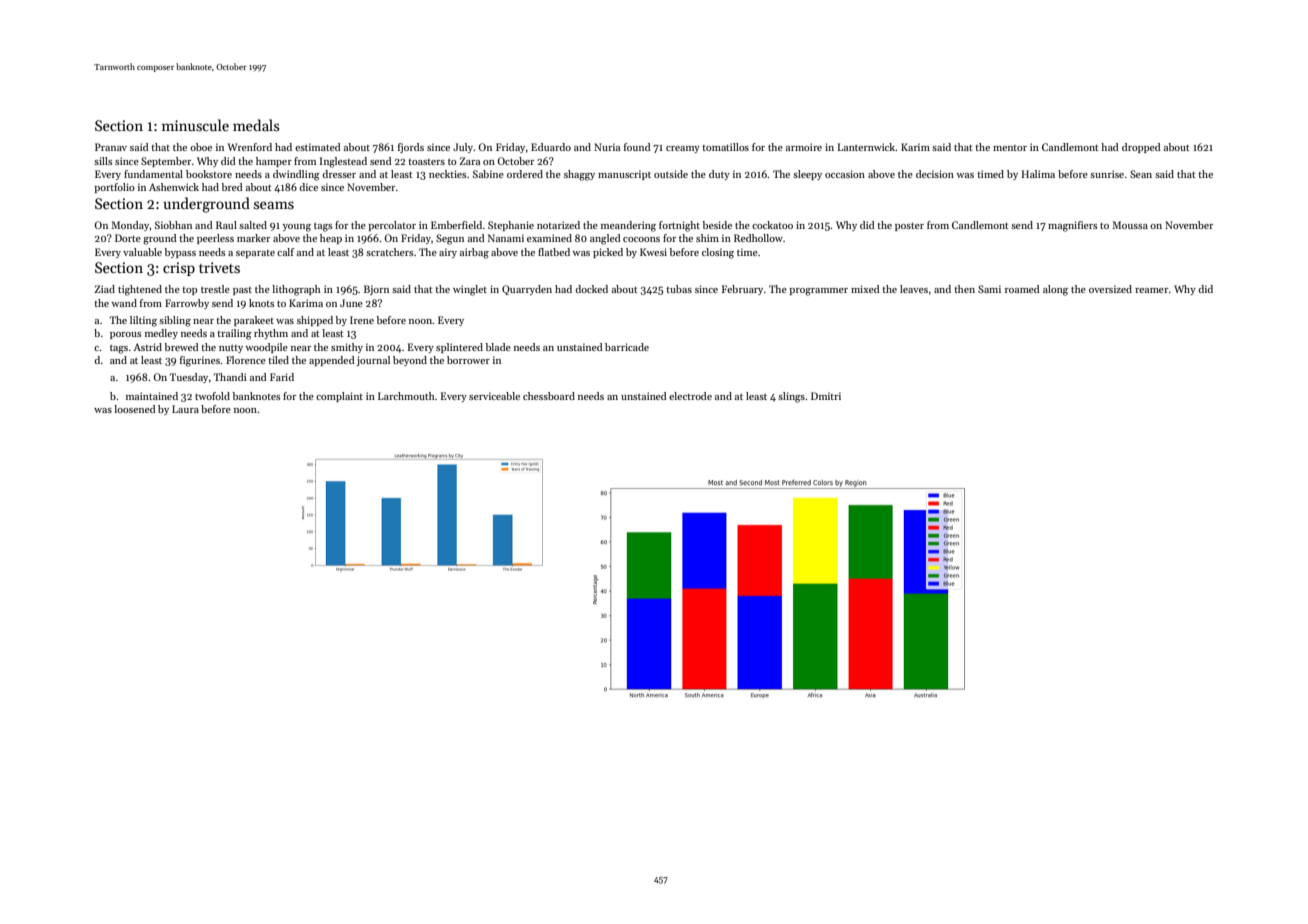 Image resolution: width=1308 pixels, height=924 pixels. What do you see at coordinates (296, 290) in the screenshot?
I see `lithograph` at bounding box center [296, 290].
